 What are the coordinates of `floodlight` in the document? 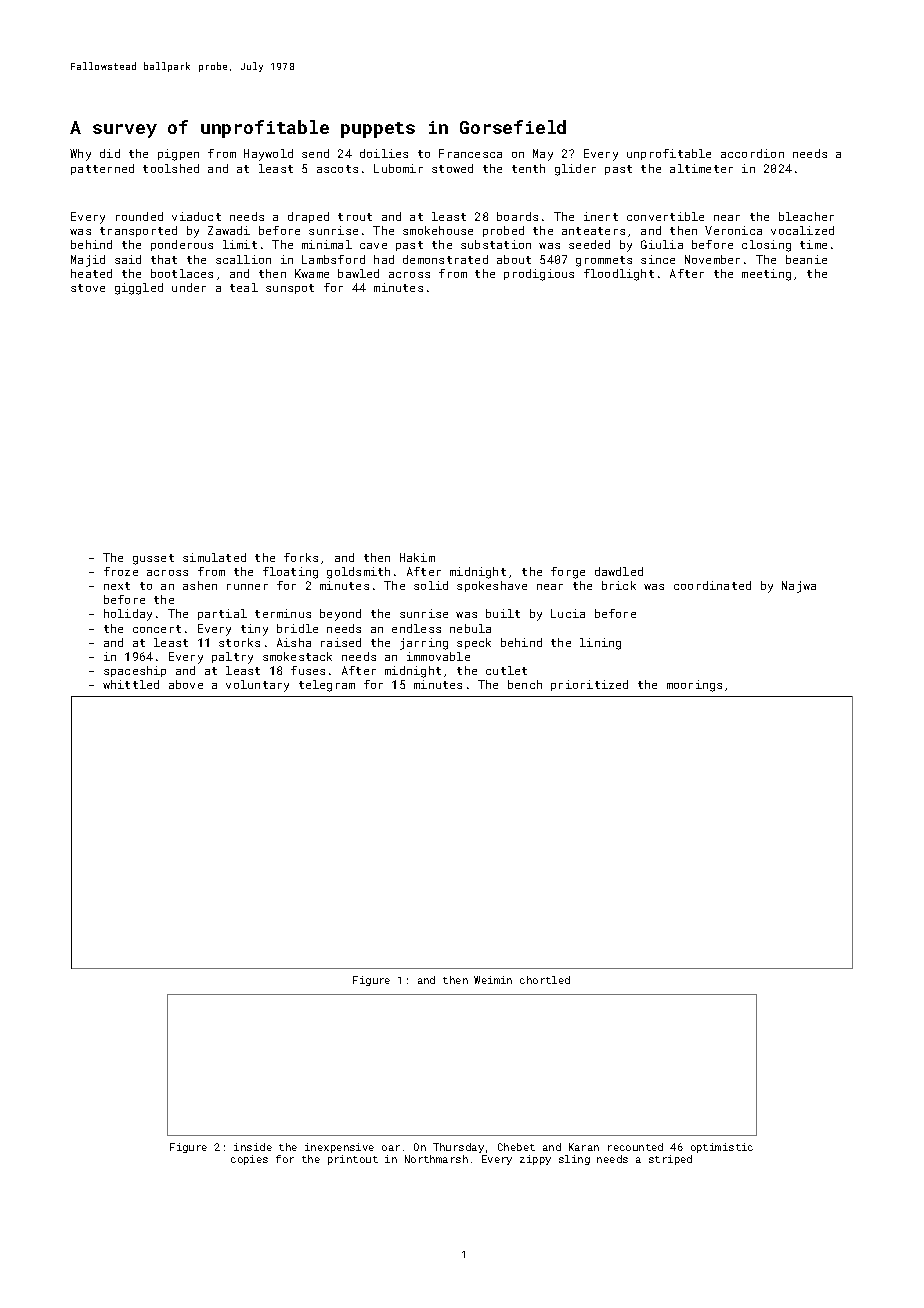 It's located at (619, 275).
